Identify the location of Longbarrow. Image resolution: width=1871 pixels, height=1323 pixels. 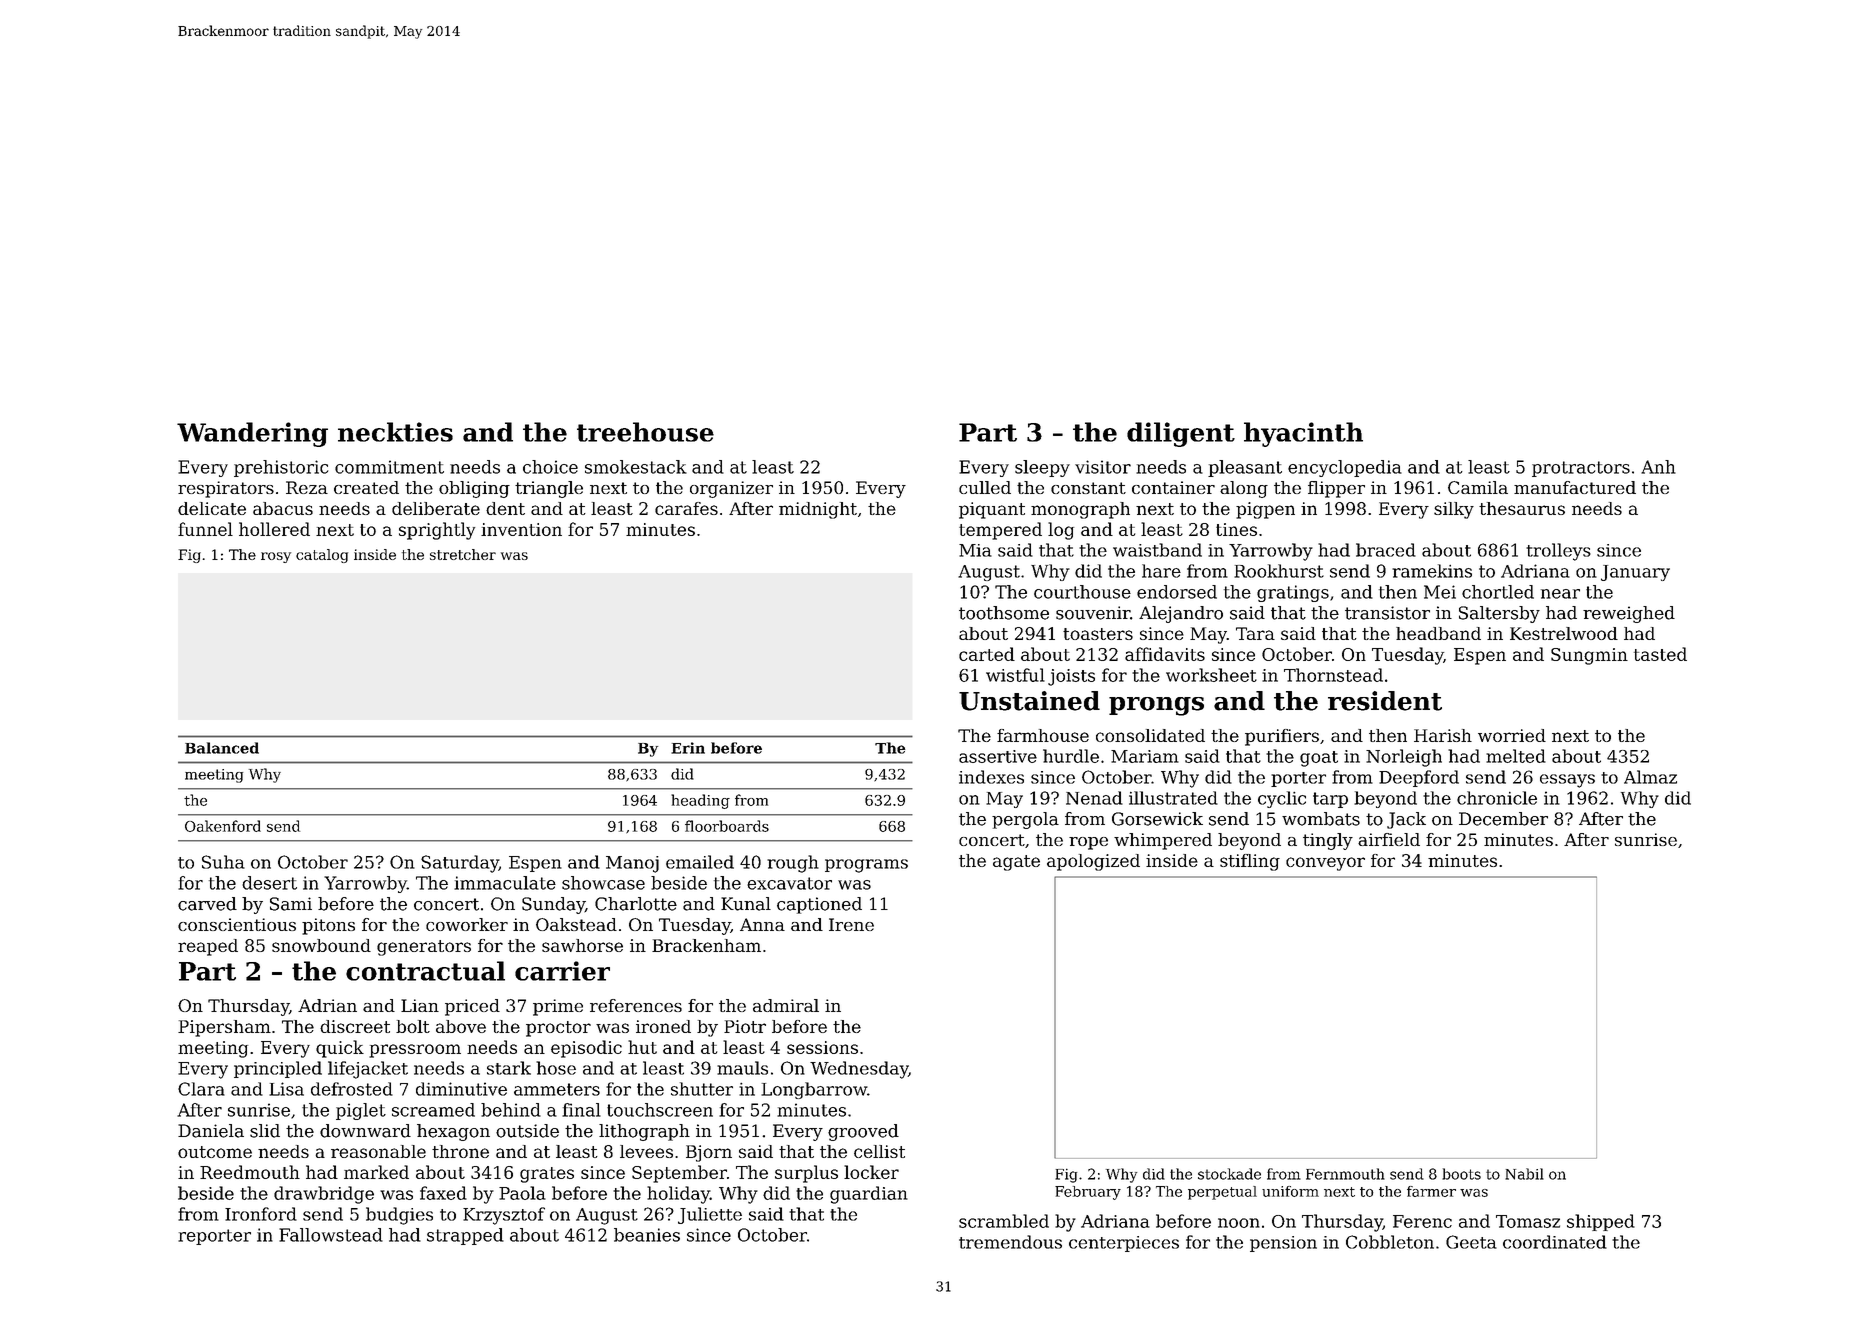
(814, 1090).
